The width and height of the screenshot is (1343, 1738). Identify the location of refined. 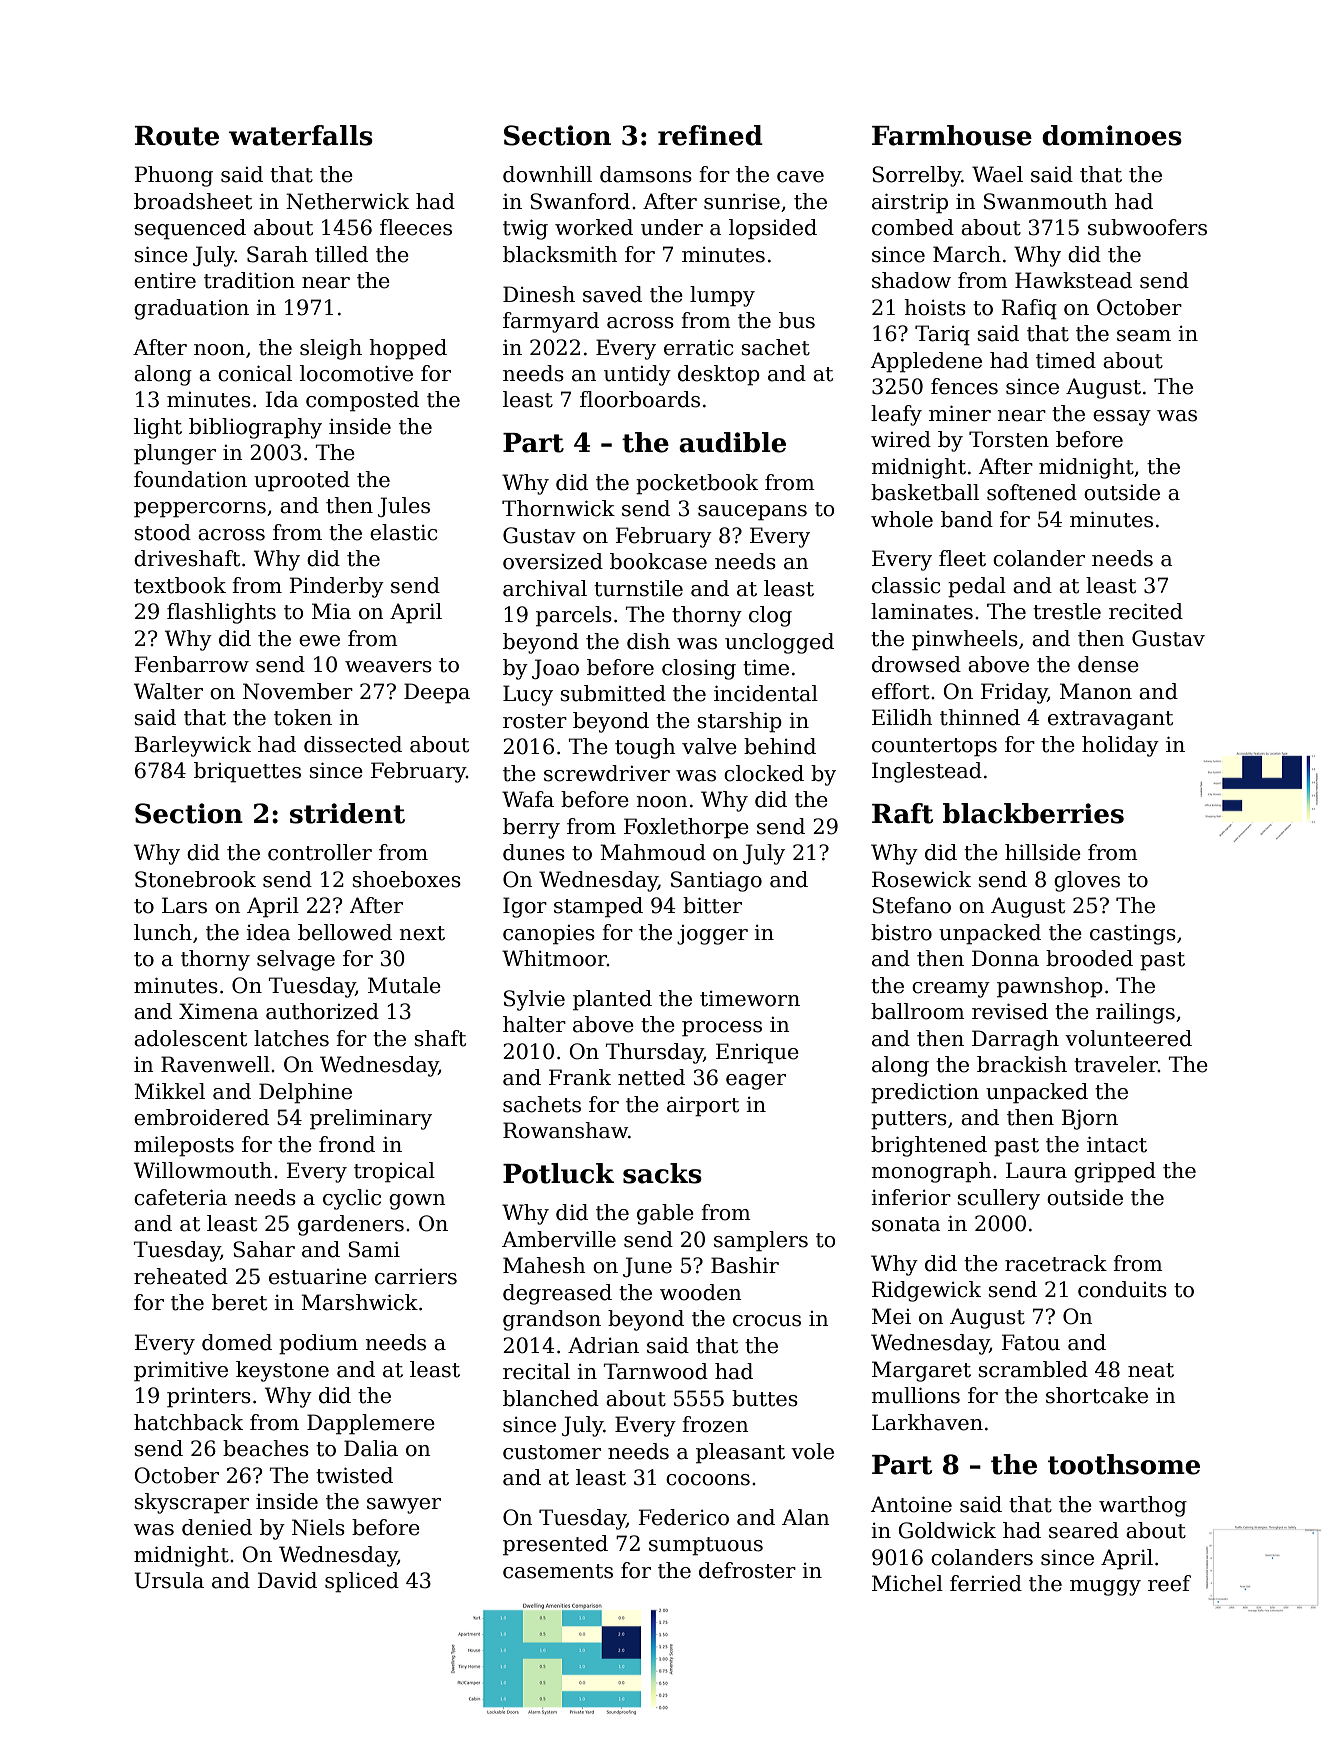
(710, 135).
